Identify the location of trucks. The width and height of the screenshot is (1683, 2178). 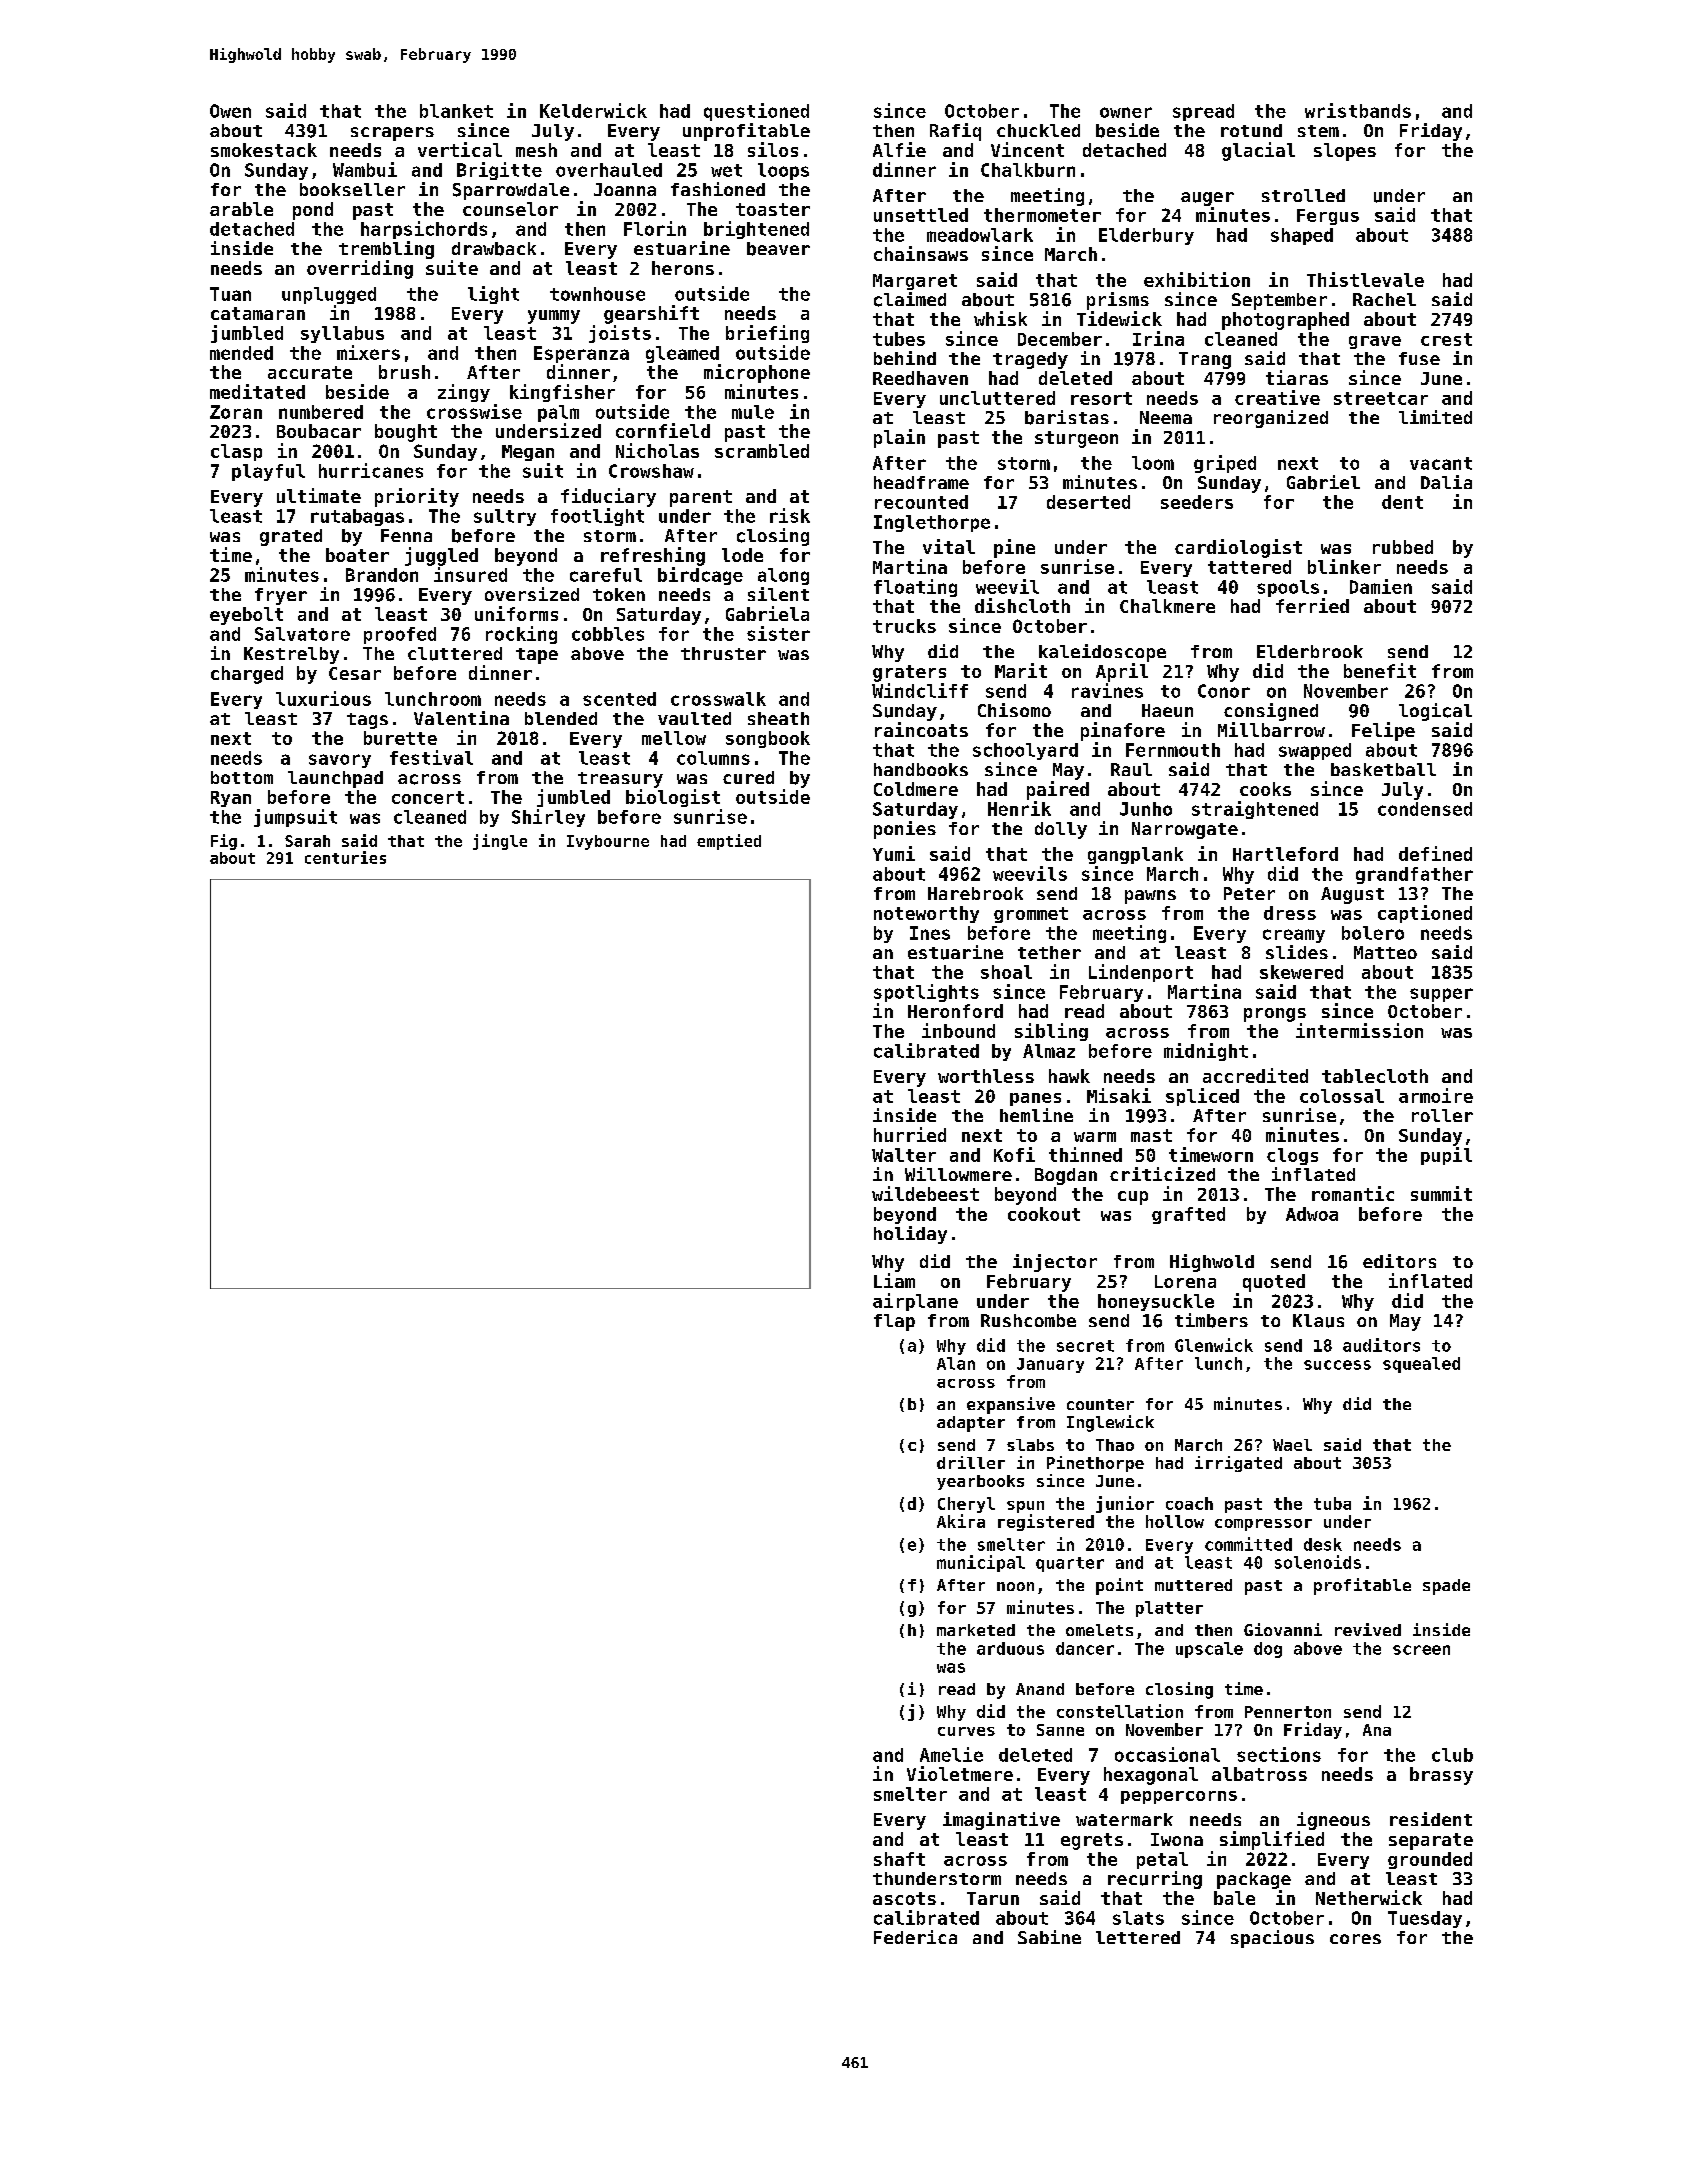
(904, 626).
